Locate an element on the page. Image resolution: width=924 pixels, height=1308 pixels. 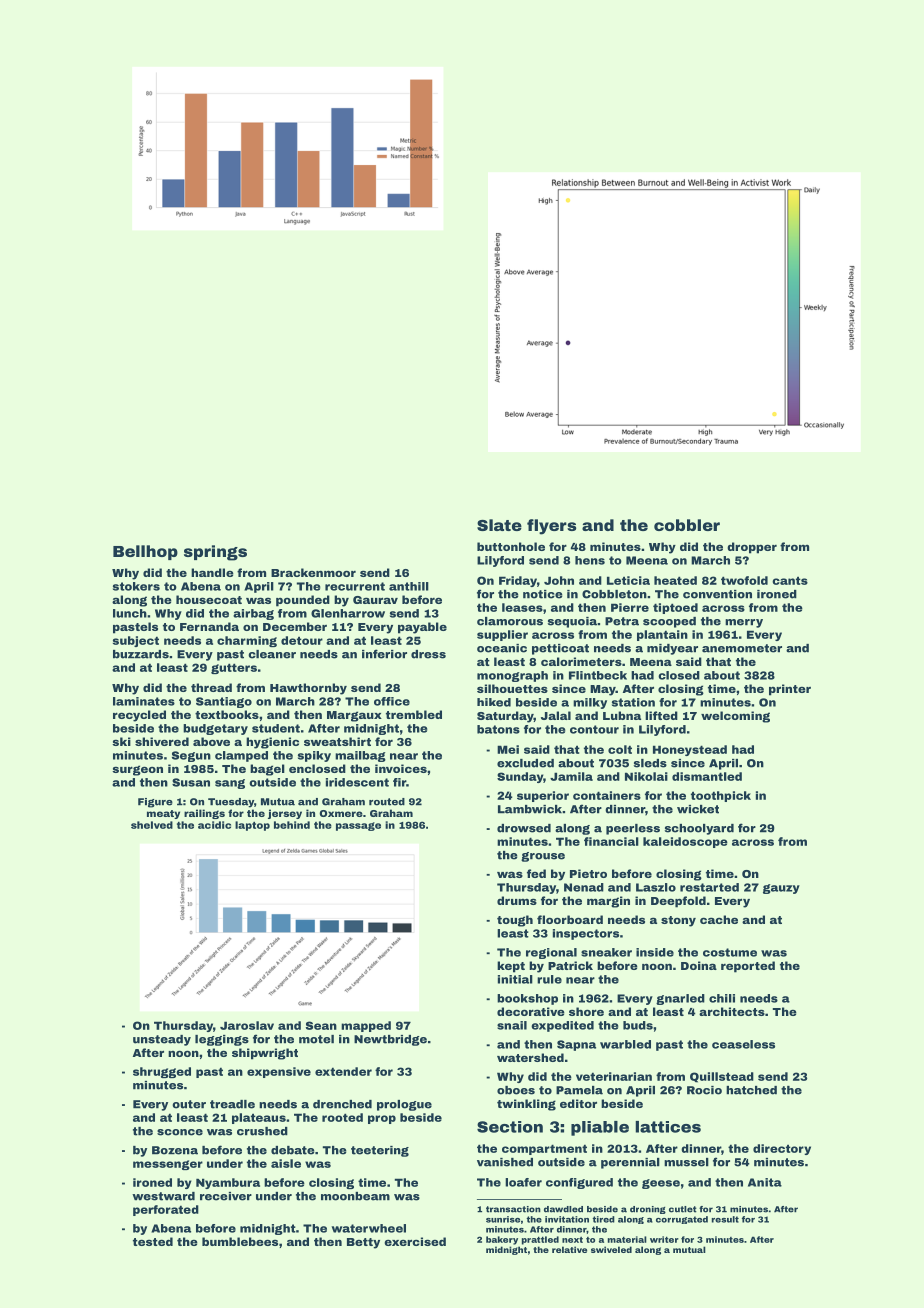
buzzards is located at coordinates (141, 654).
